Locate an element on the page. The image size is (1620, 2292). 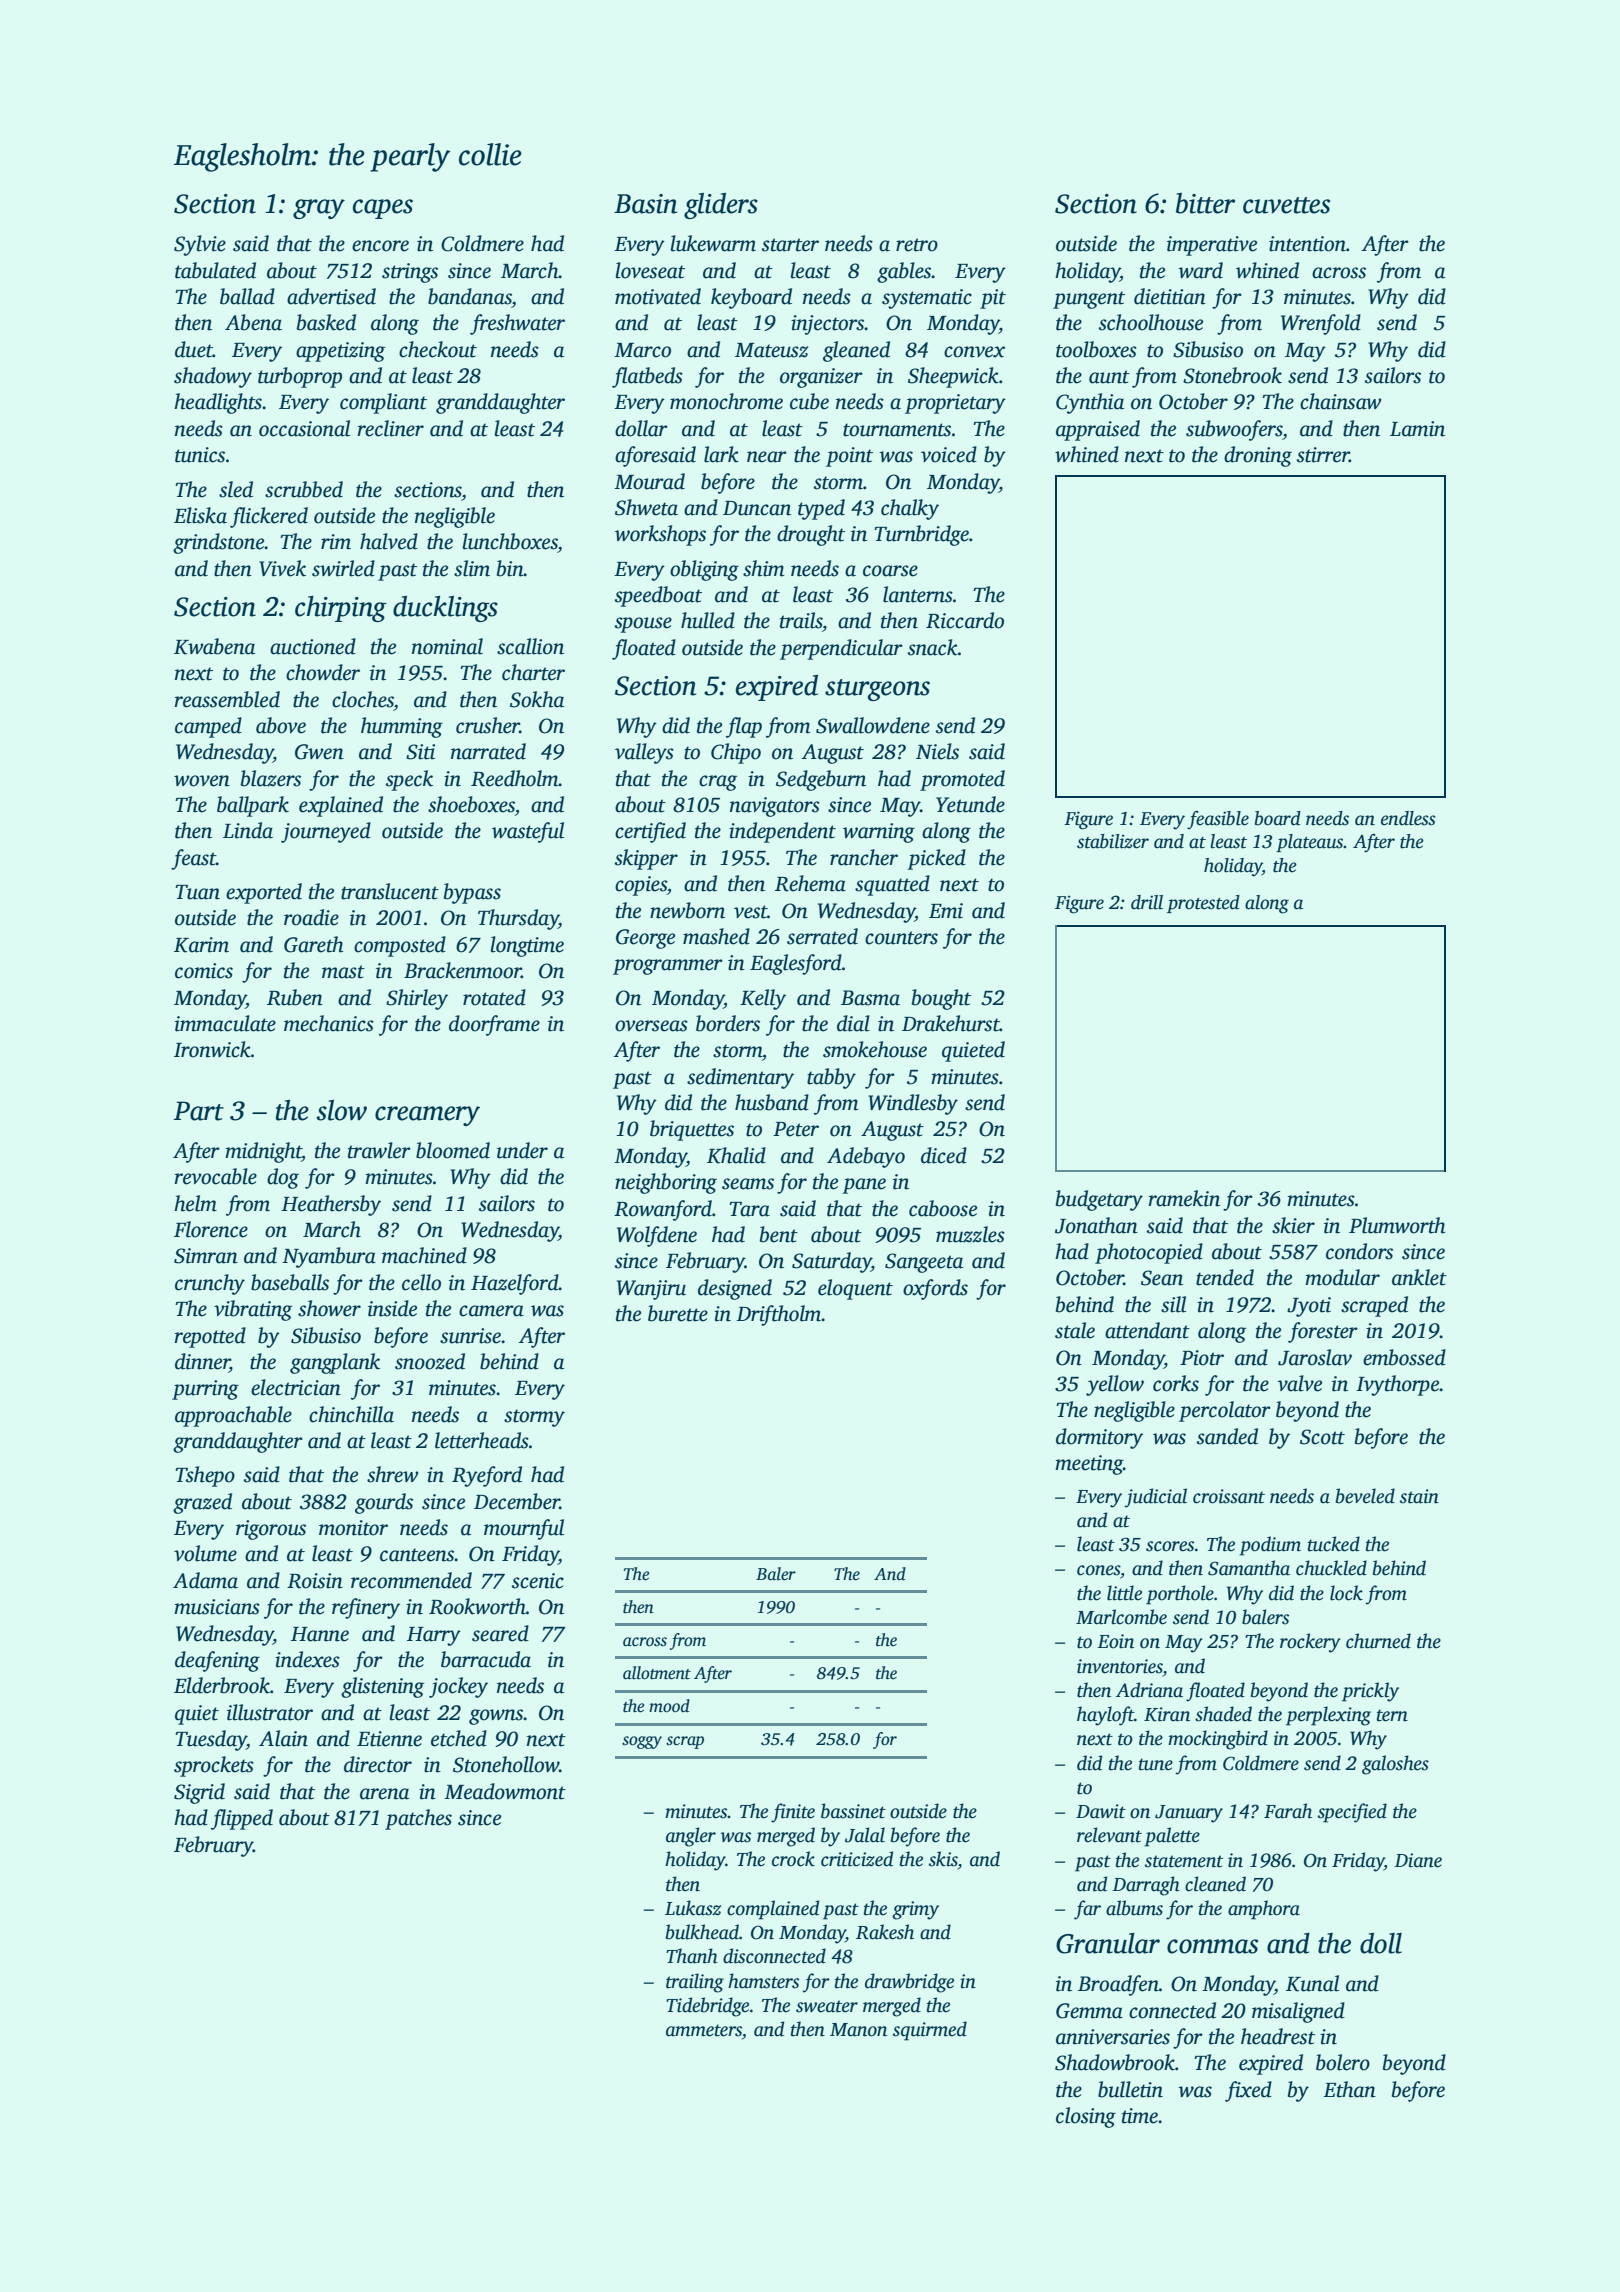
Basin is located at coordinates (645, 204).
